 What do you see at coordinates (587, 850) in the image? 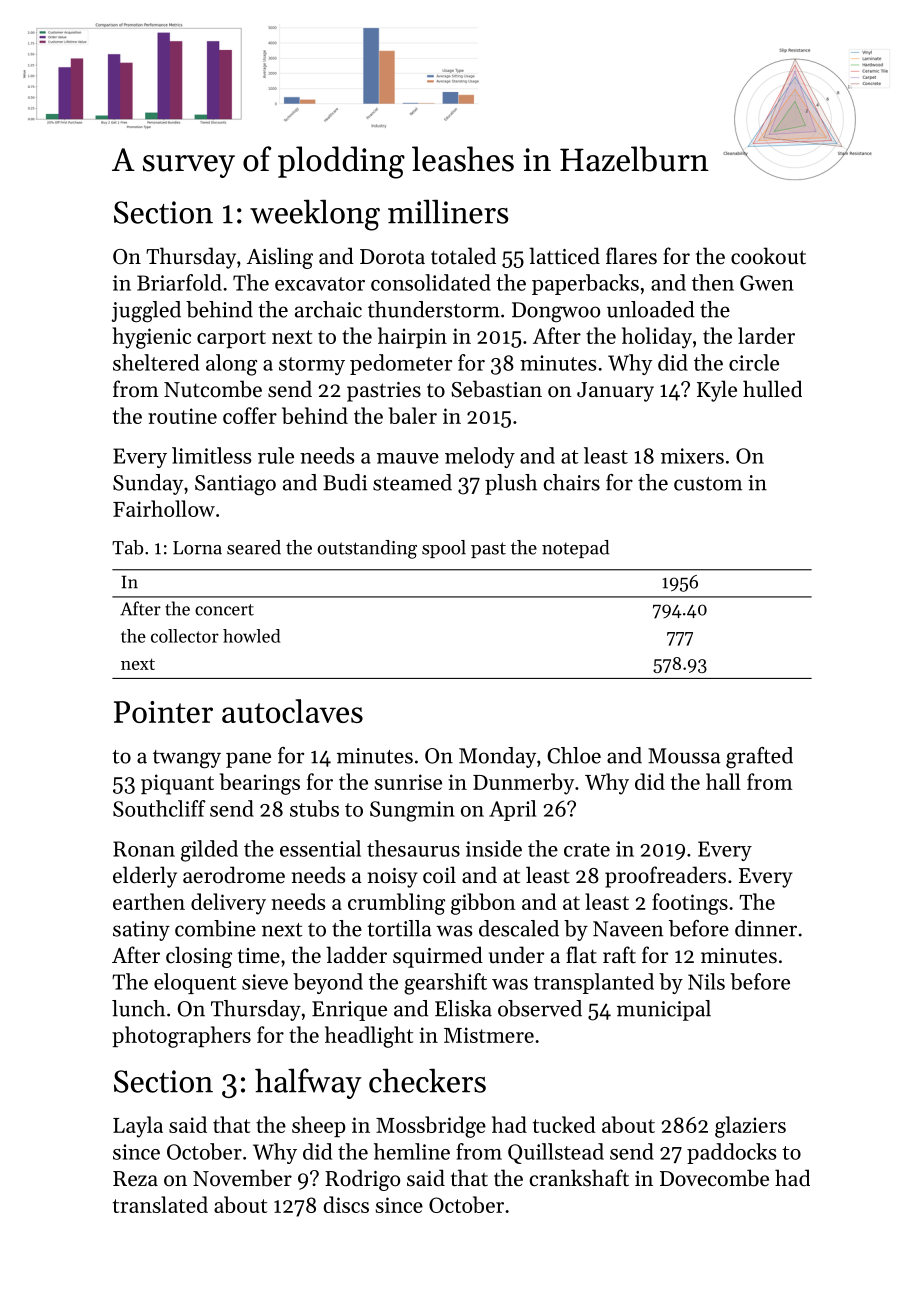
I see `crate` at bounding box center [587, 850].
